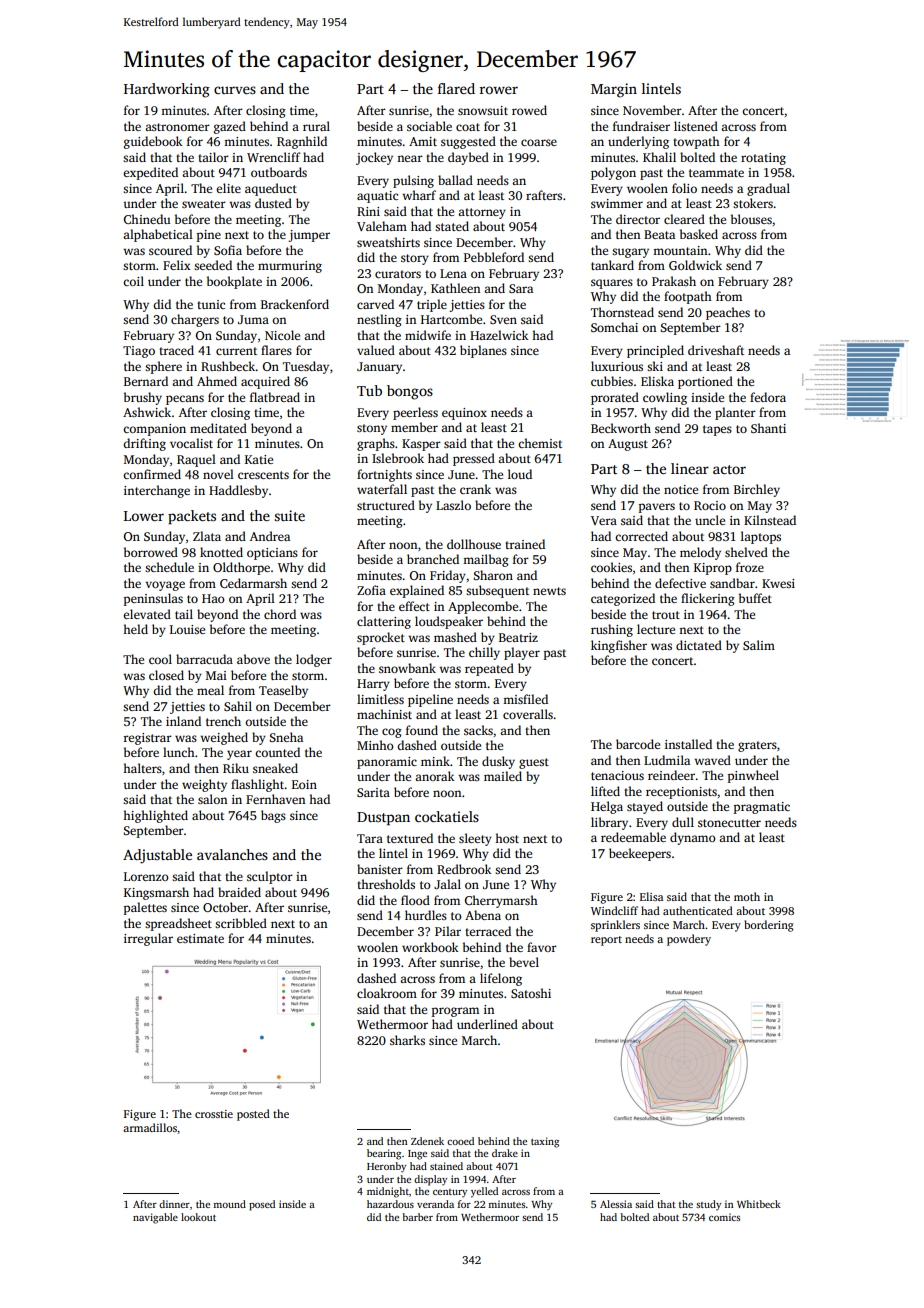 This screenshot has width=924, height=1308. What do you see at coordinates (456, 88) in the screenshot?
I see `flared` at bounding box center [456, 88].
